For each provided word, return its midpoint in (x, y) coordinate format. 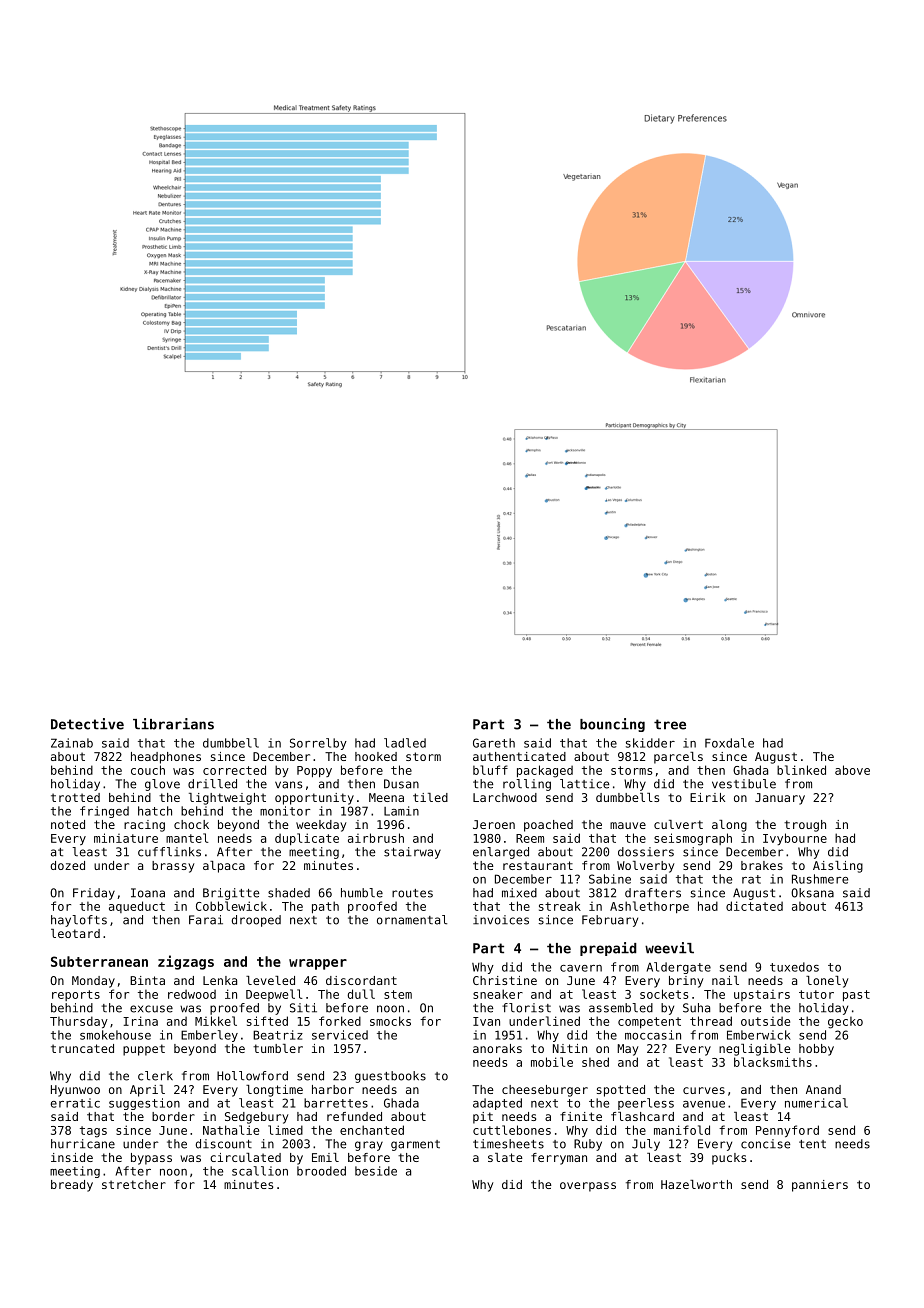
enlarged (501, 853)
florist (526, 1008)
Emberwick (759, 1035)
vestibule (744, 784)
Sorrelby (318, 744)
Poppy (314, 771)
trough (805, 826)
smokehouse (115, 1035)
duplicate (307, 839)
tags (93, 1132)
